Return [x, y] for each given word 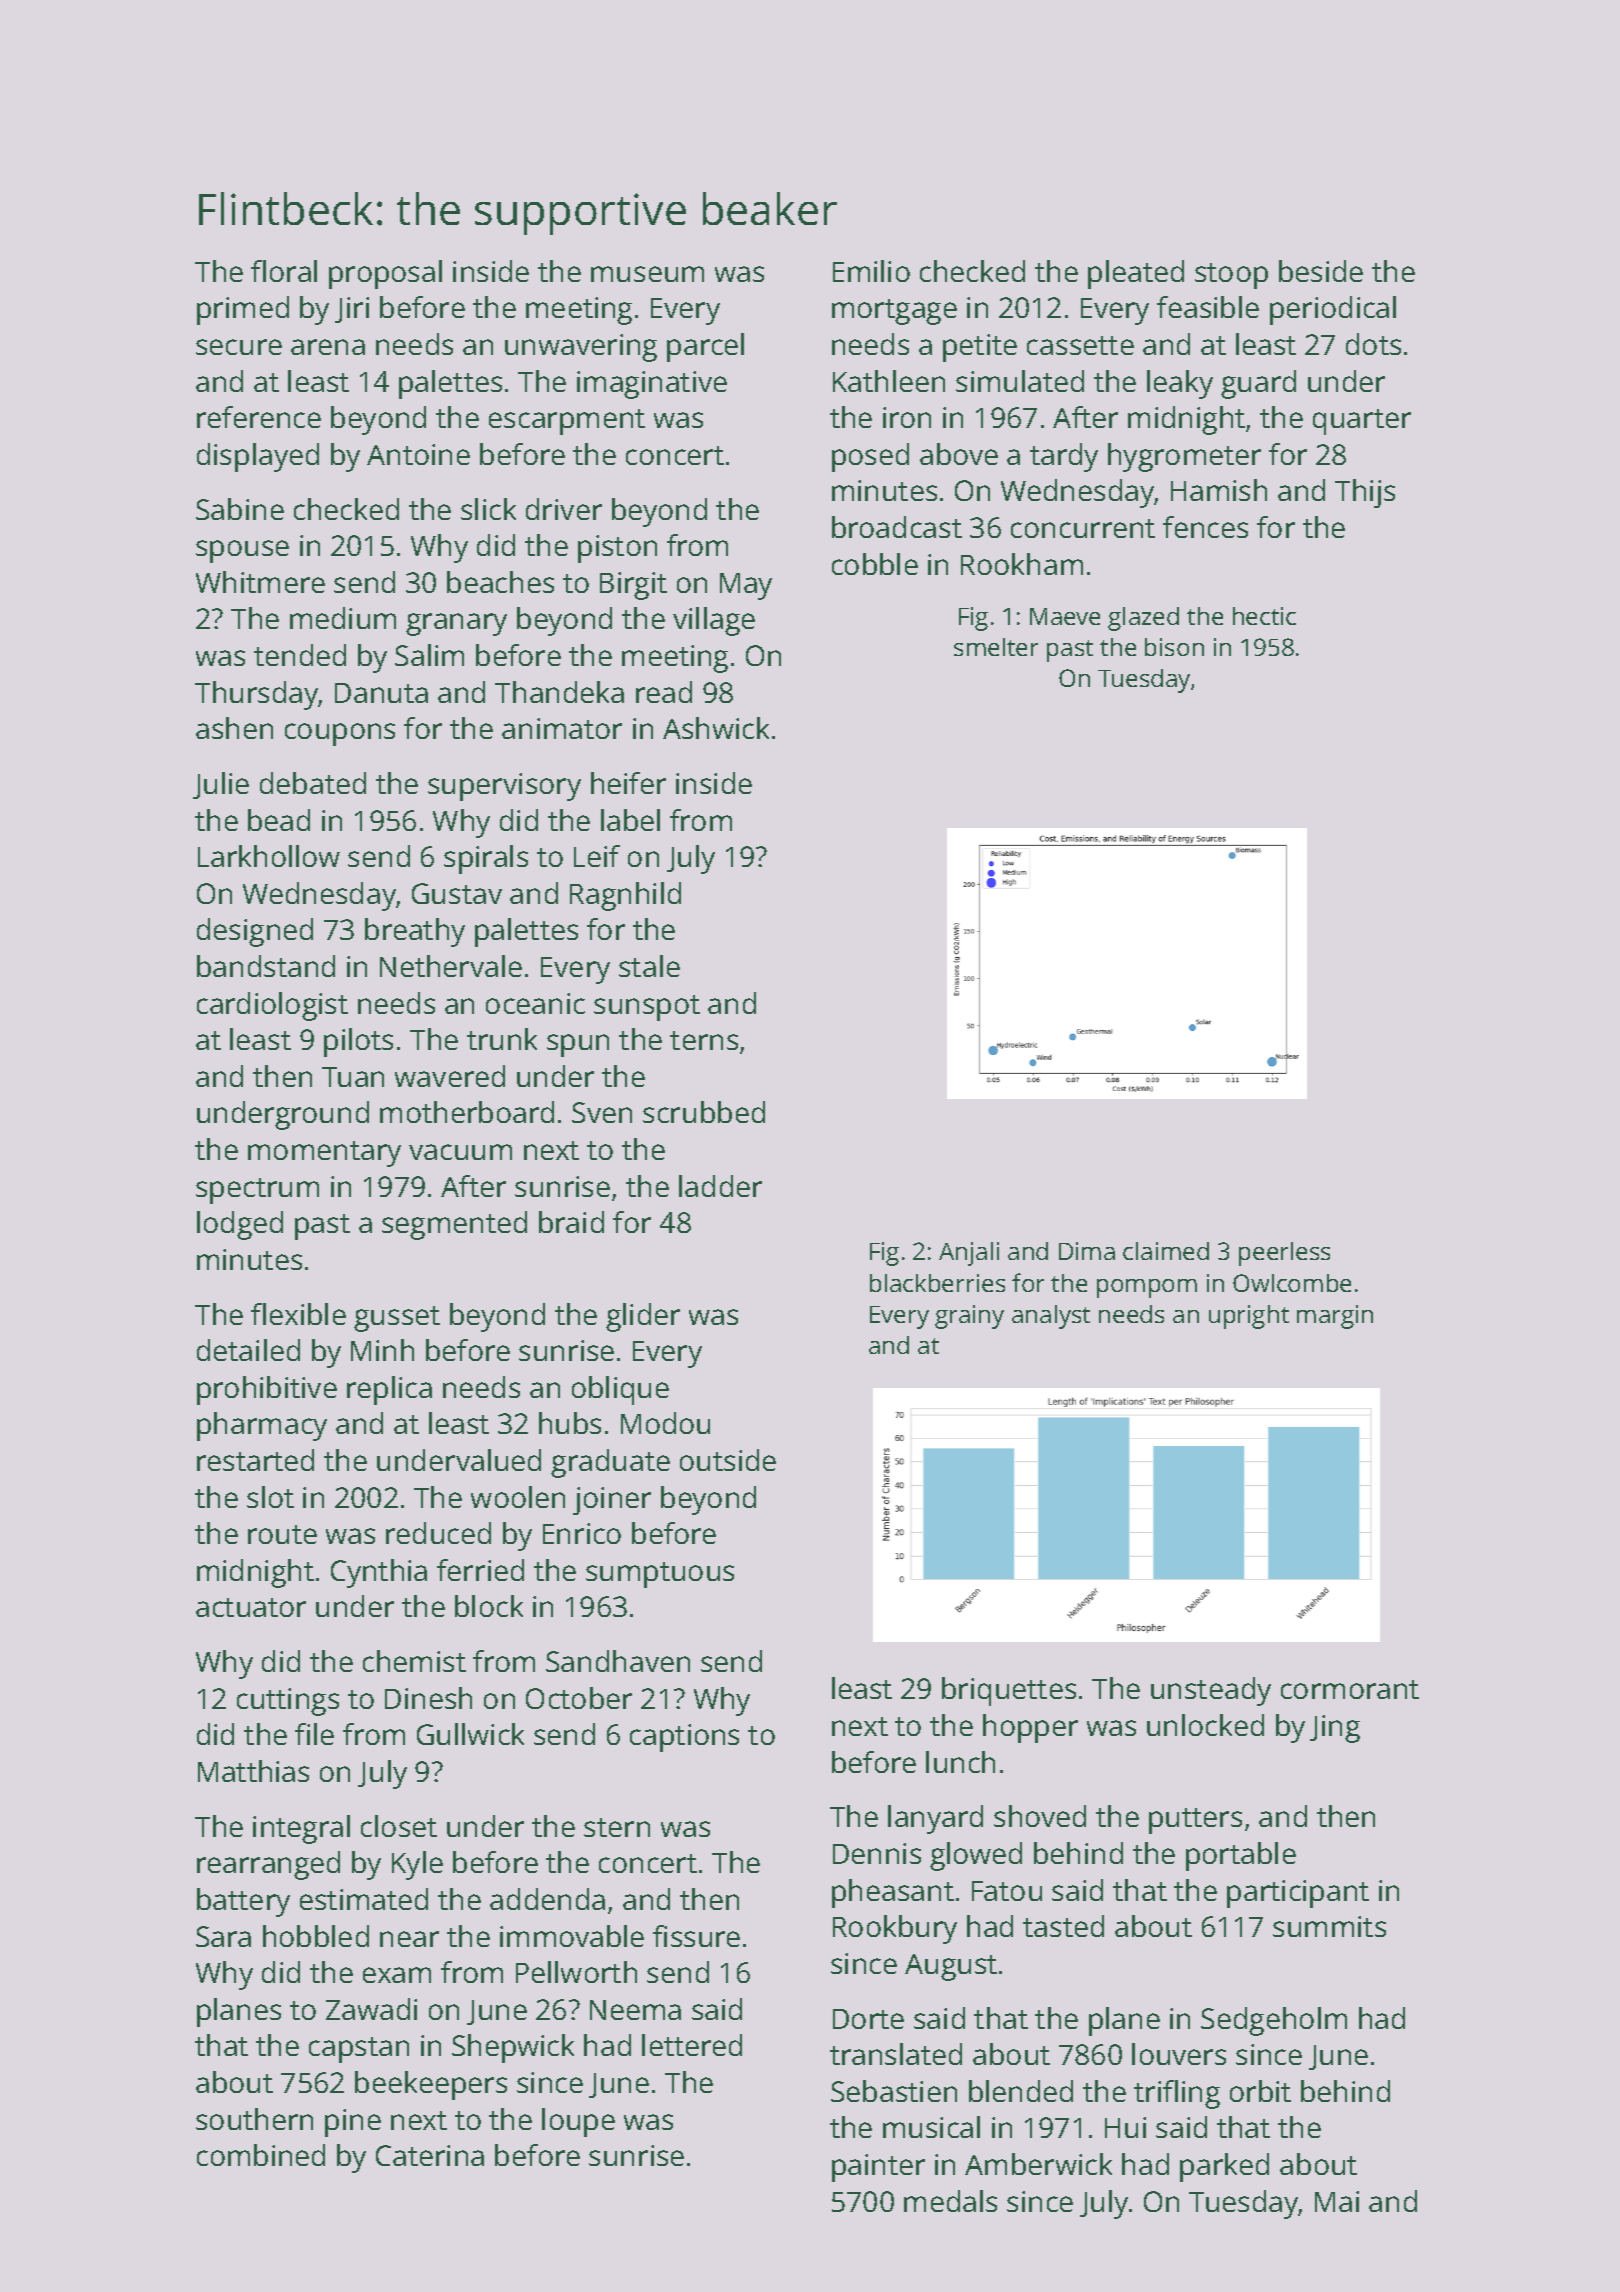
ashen [234, 728]
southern [254, 2119]
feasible [1208, 307]
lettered [692, 2045]
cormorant [1350, 1689]
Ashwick [716, 728]
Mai [1337, 2201]
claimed [1166, 1251]
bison [1174, 647]
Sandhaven [618, 1661]
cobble [875, 564]
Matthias [253, 1771]
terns [704, 1040]
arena [328, 347]
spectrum [257, 1191]
